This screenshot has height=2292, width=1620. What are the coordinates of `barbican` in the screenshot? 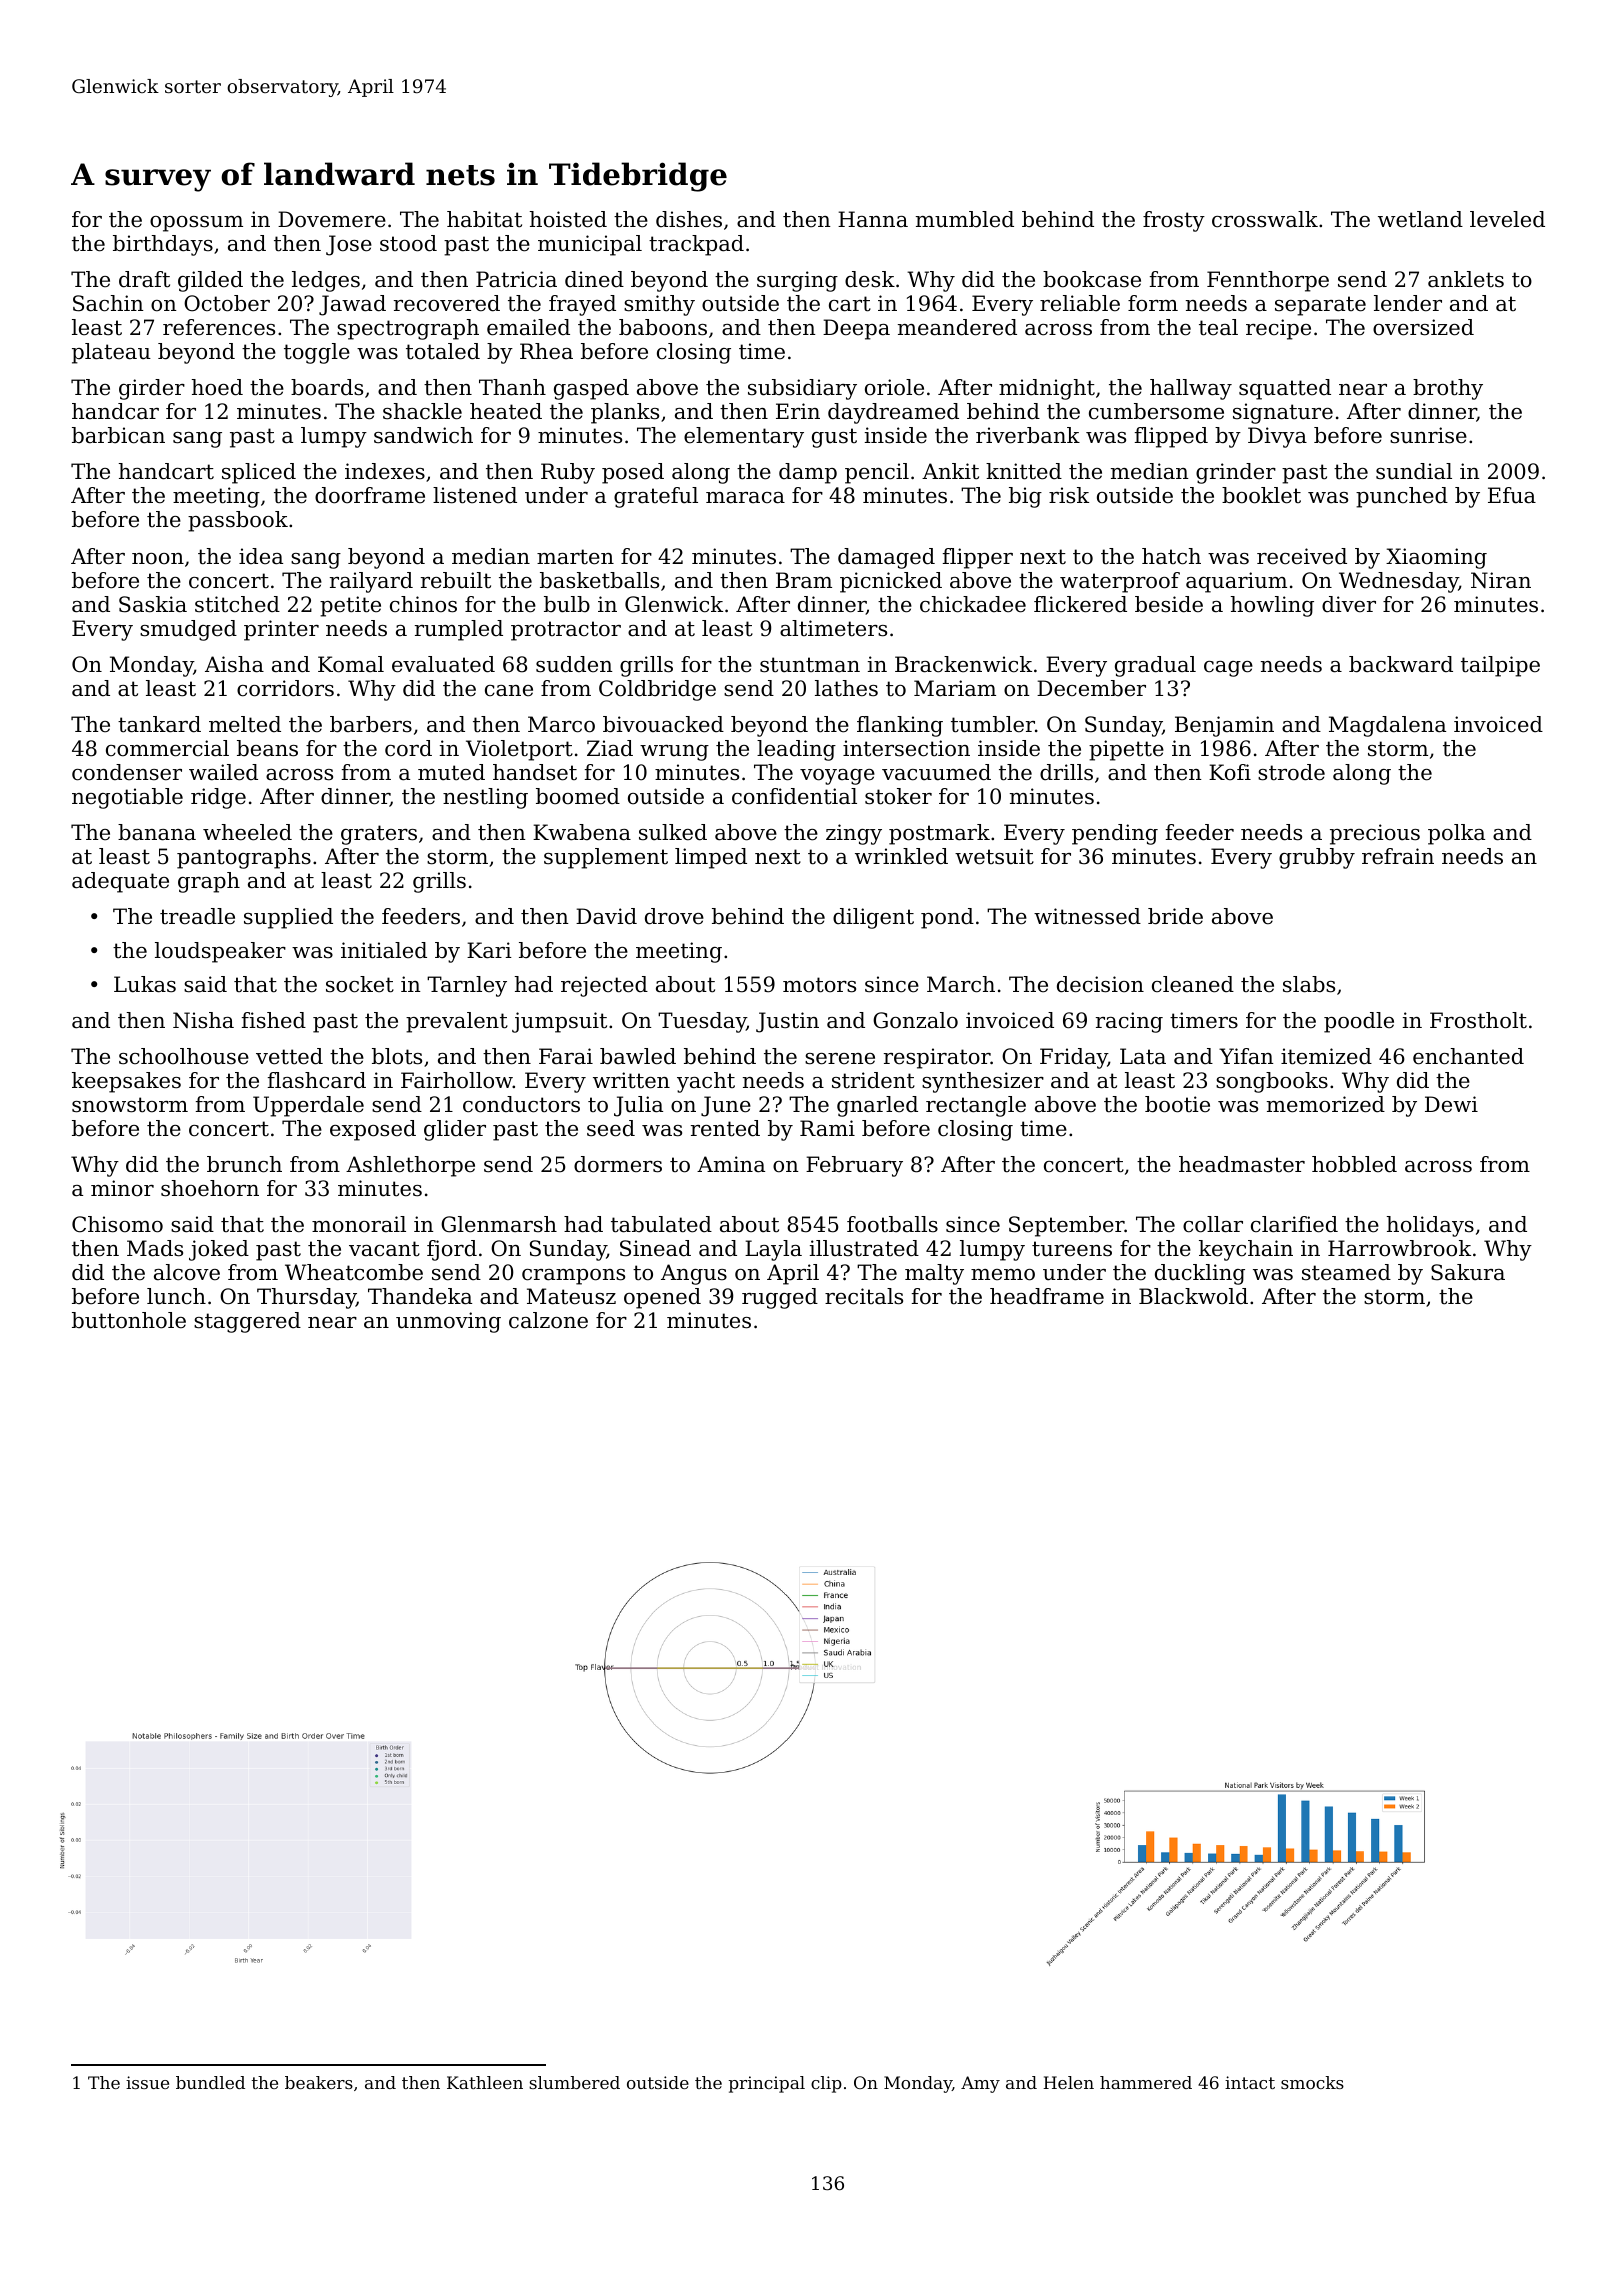 It's located at (118, 435).
